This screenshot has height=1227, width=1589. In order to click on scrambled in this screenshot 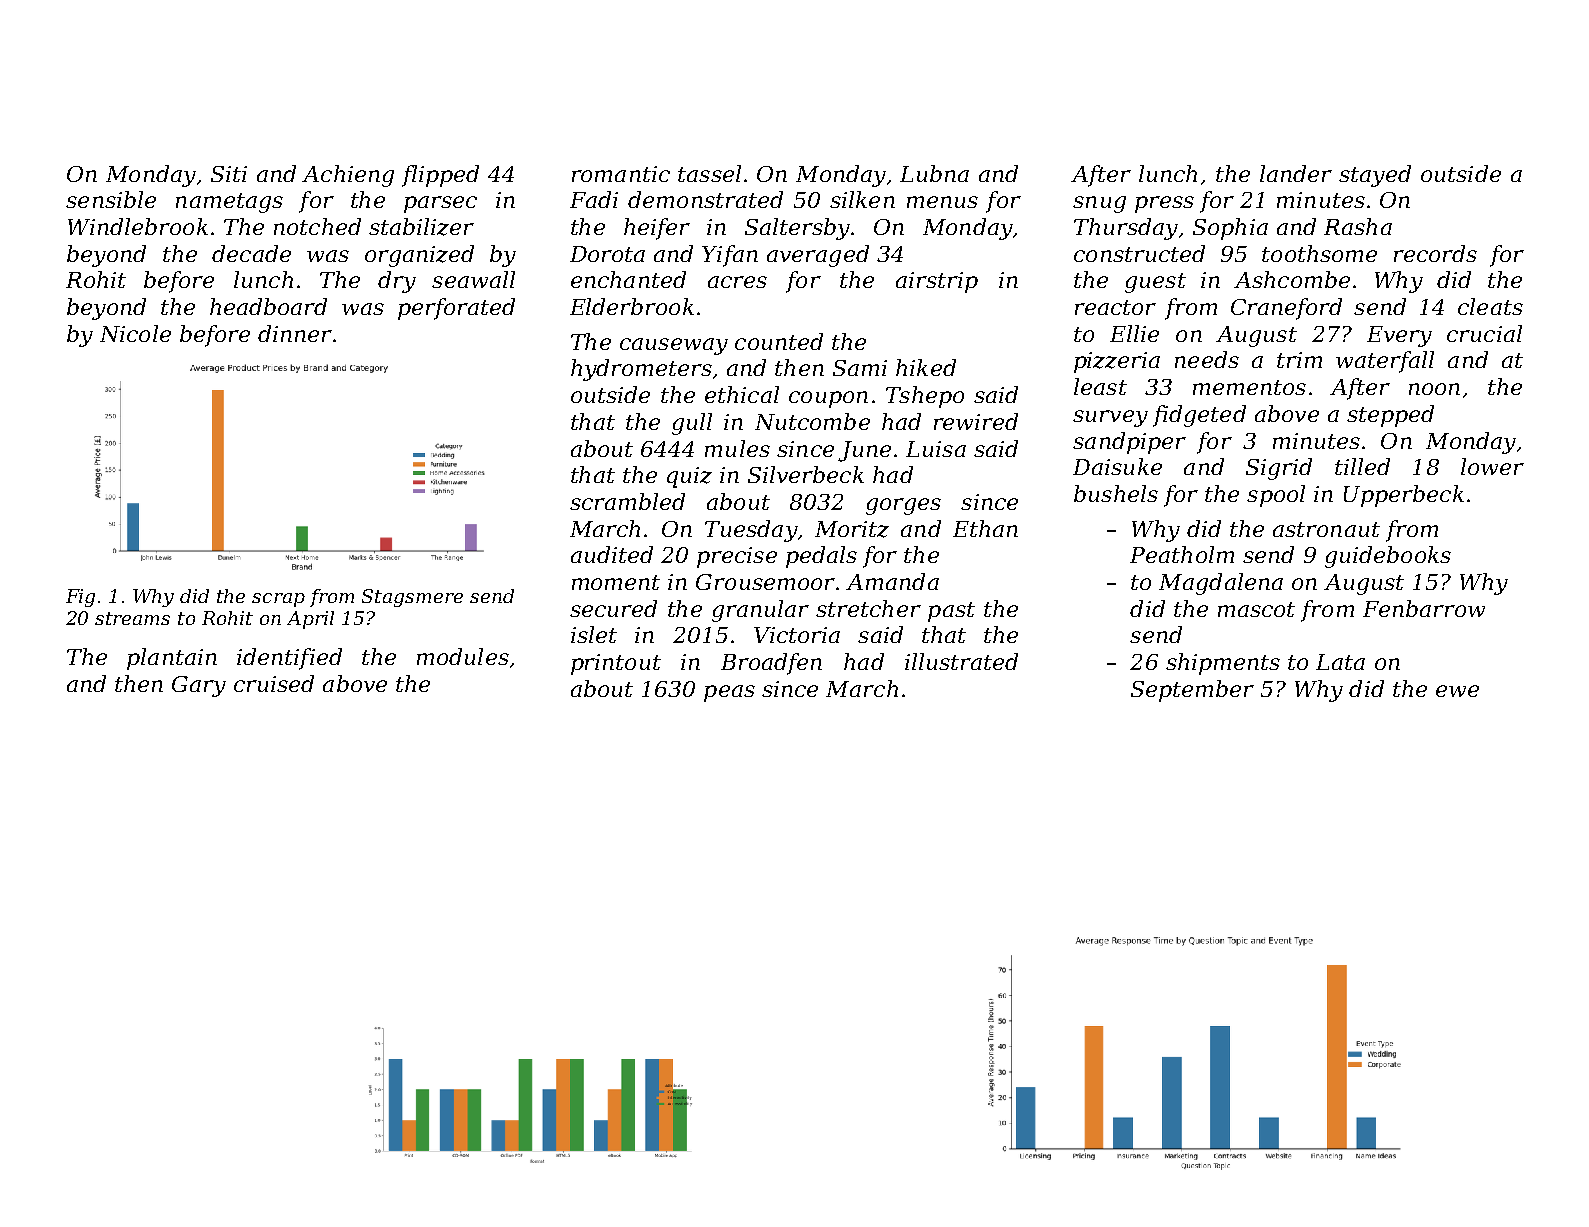, I will do `click(627, 501)`.
